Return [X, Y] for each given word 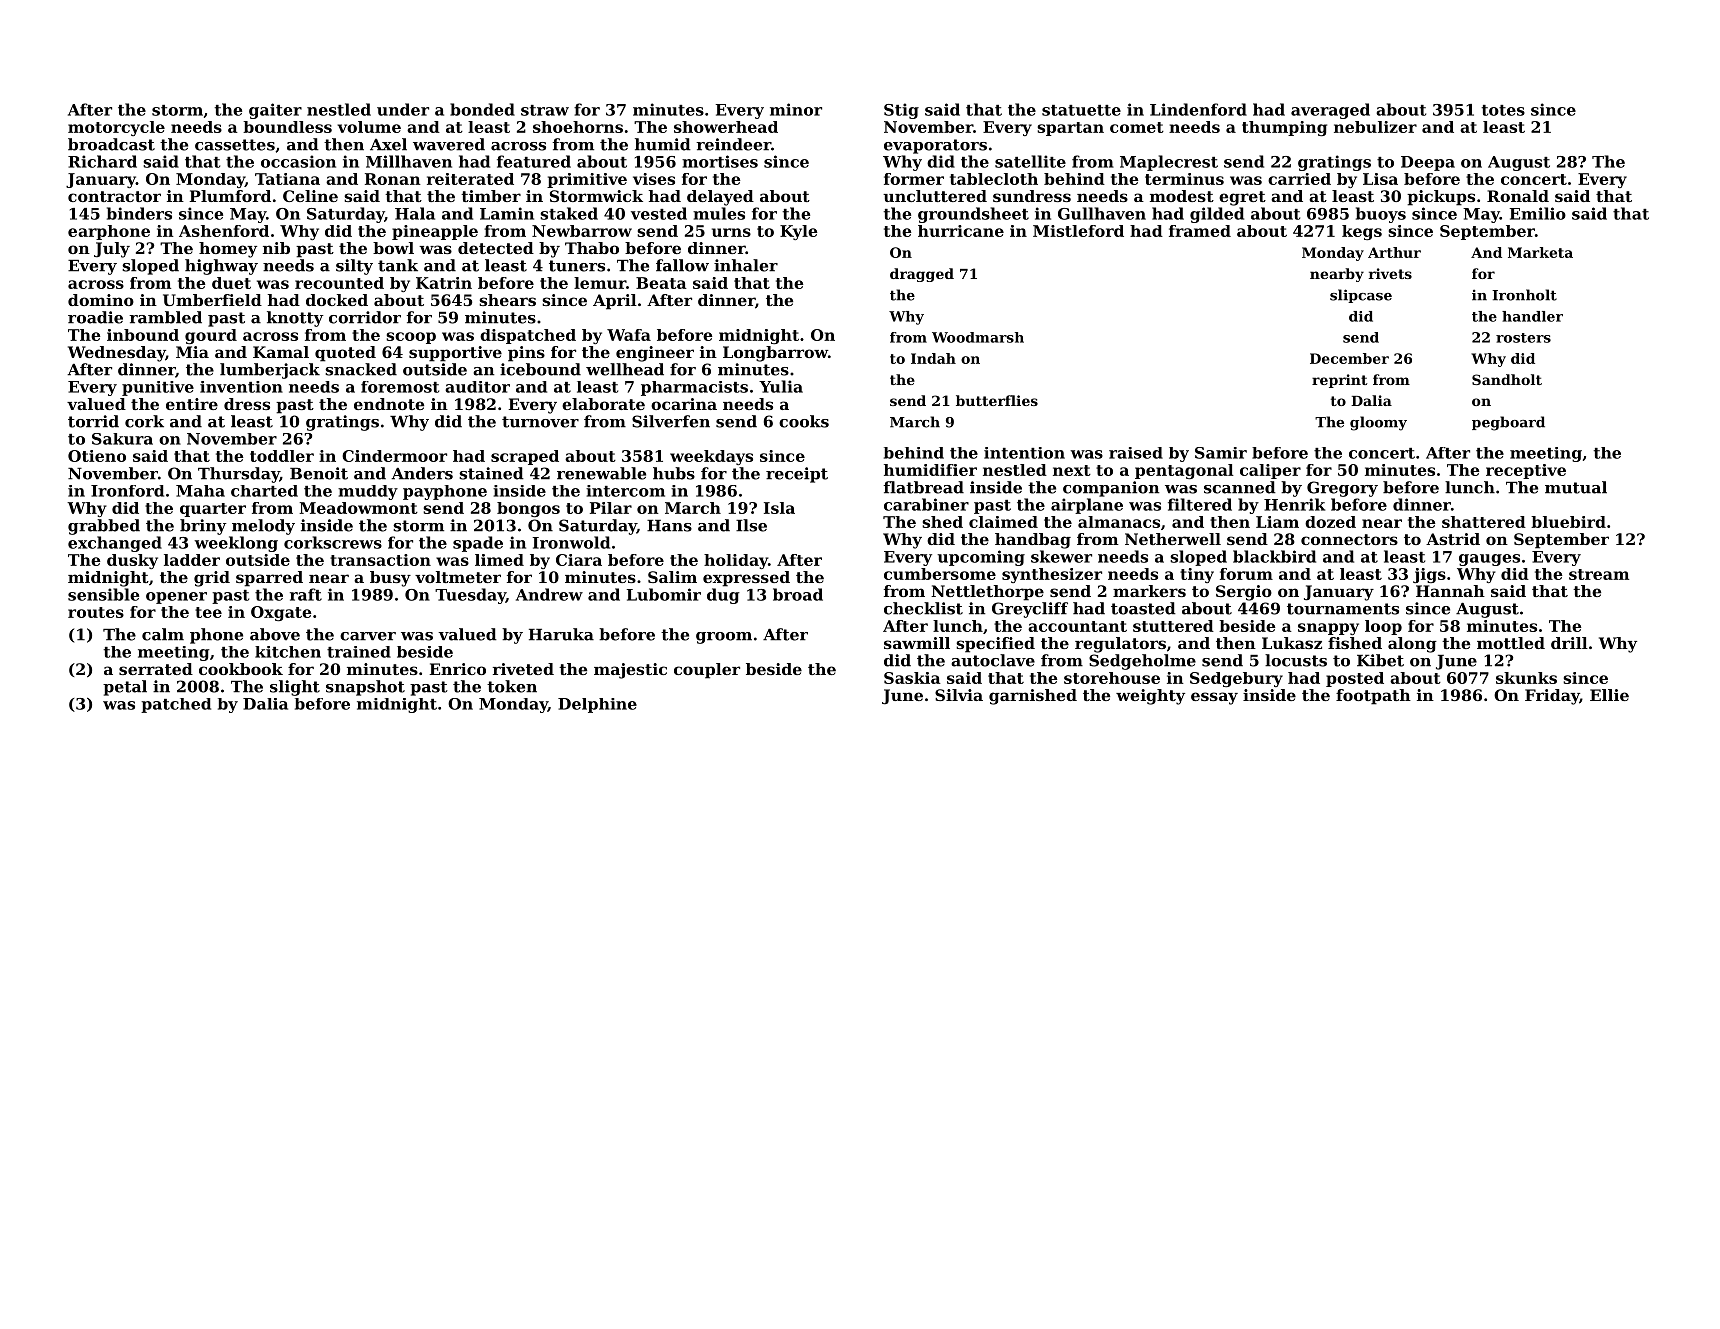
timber [491, 196]
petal [125, 688]
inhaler [746, 265]
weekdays [711, 457]
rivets [1390, 273]
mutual [1576, 487]
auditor [477, 387]
